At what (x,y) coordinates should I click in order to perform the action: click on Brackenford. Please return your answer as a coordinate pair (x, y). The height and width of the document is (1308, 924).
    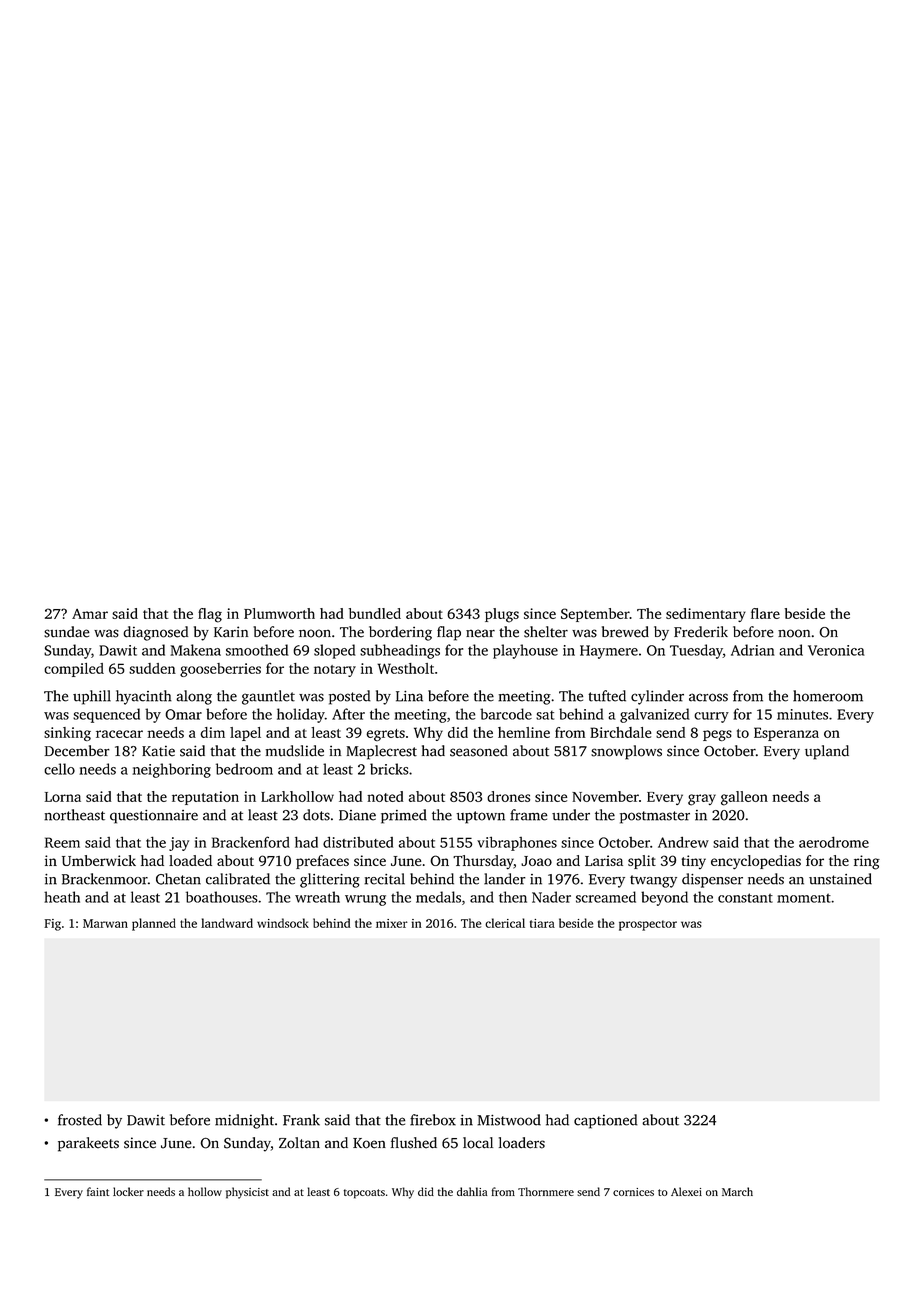
    Looking at the image, I should click on (251, 842).
